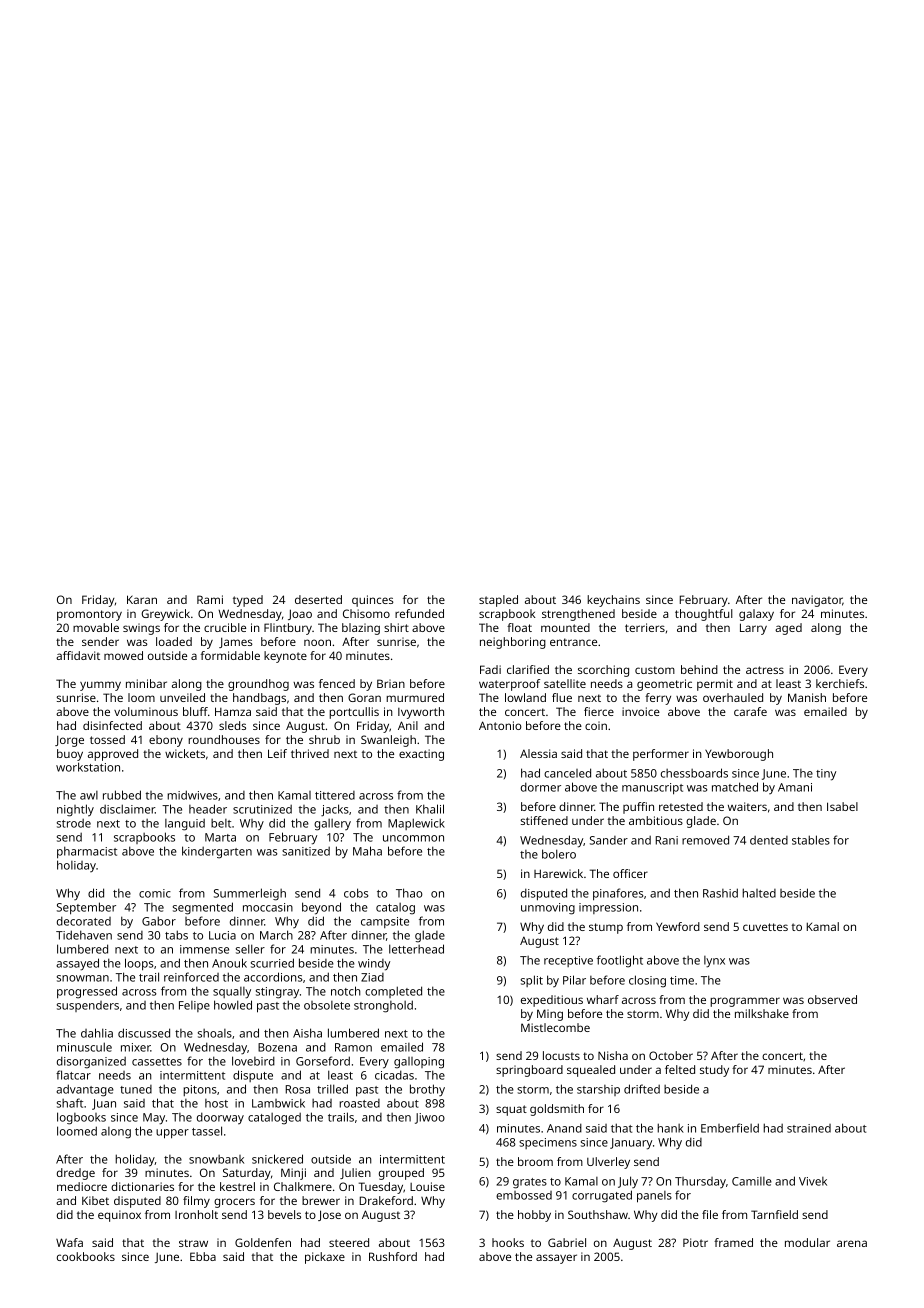 This page has height=1308, width=924. I want to click on beyond, so click(321, 908).
